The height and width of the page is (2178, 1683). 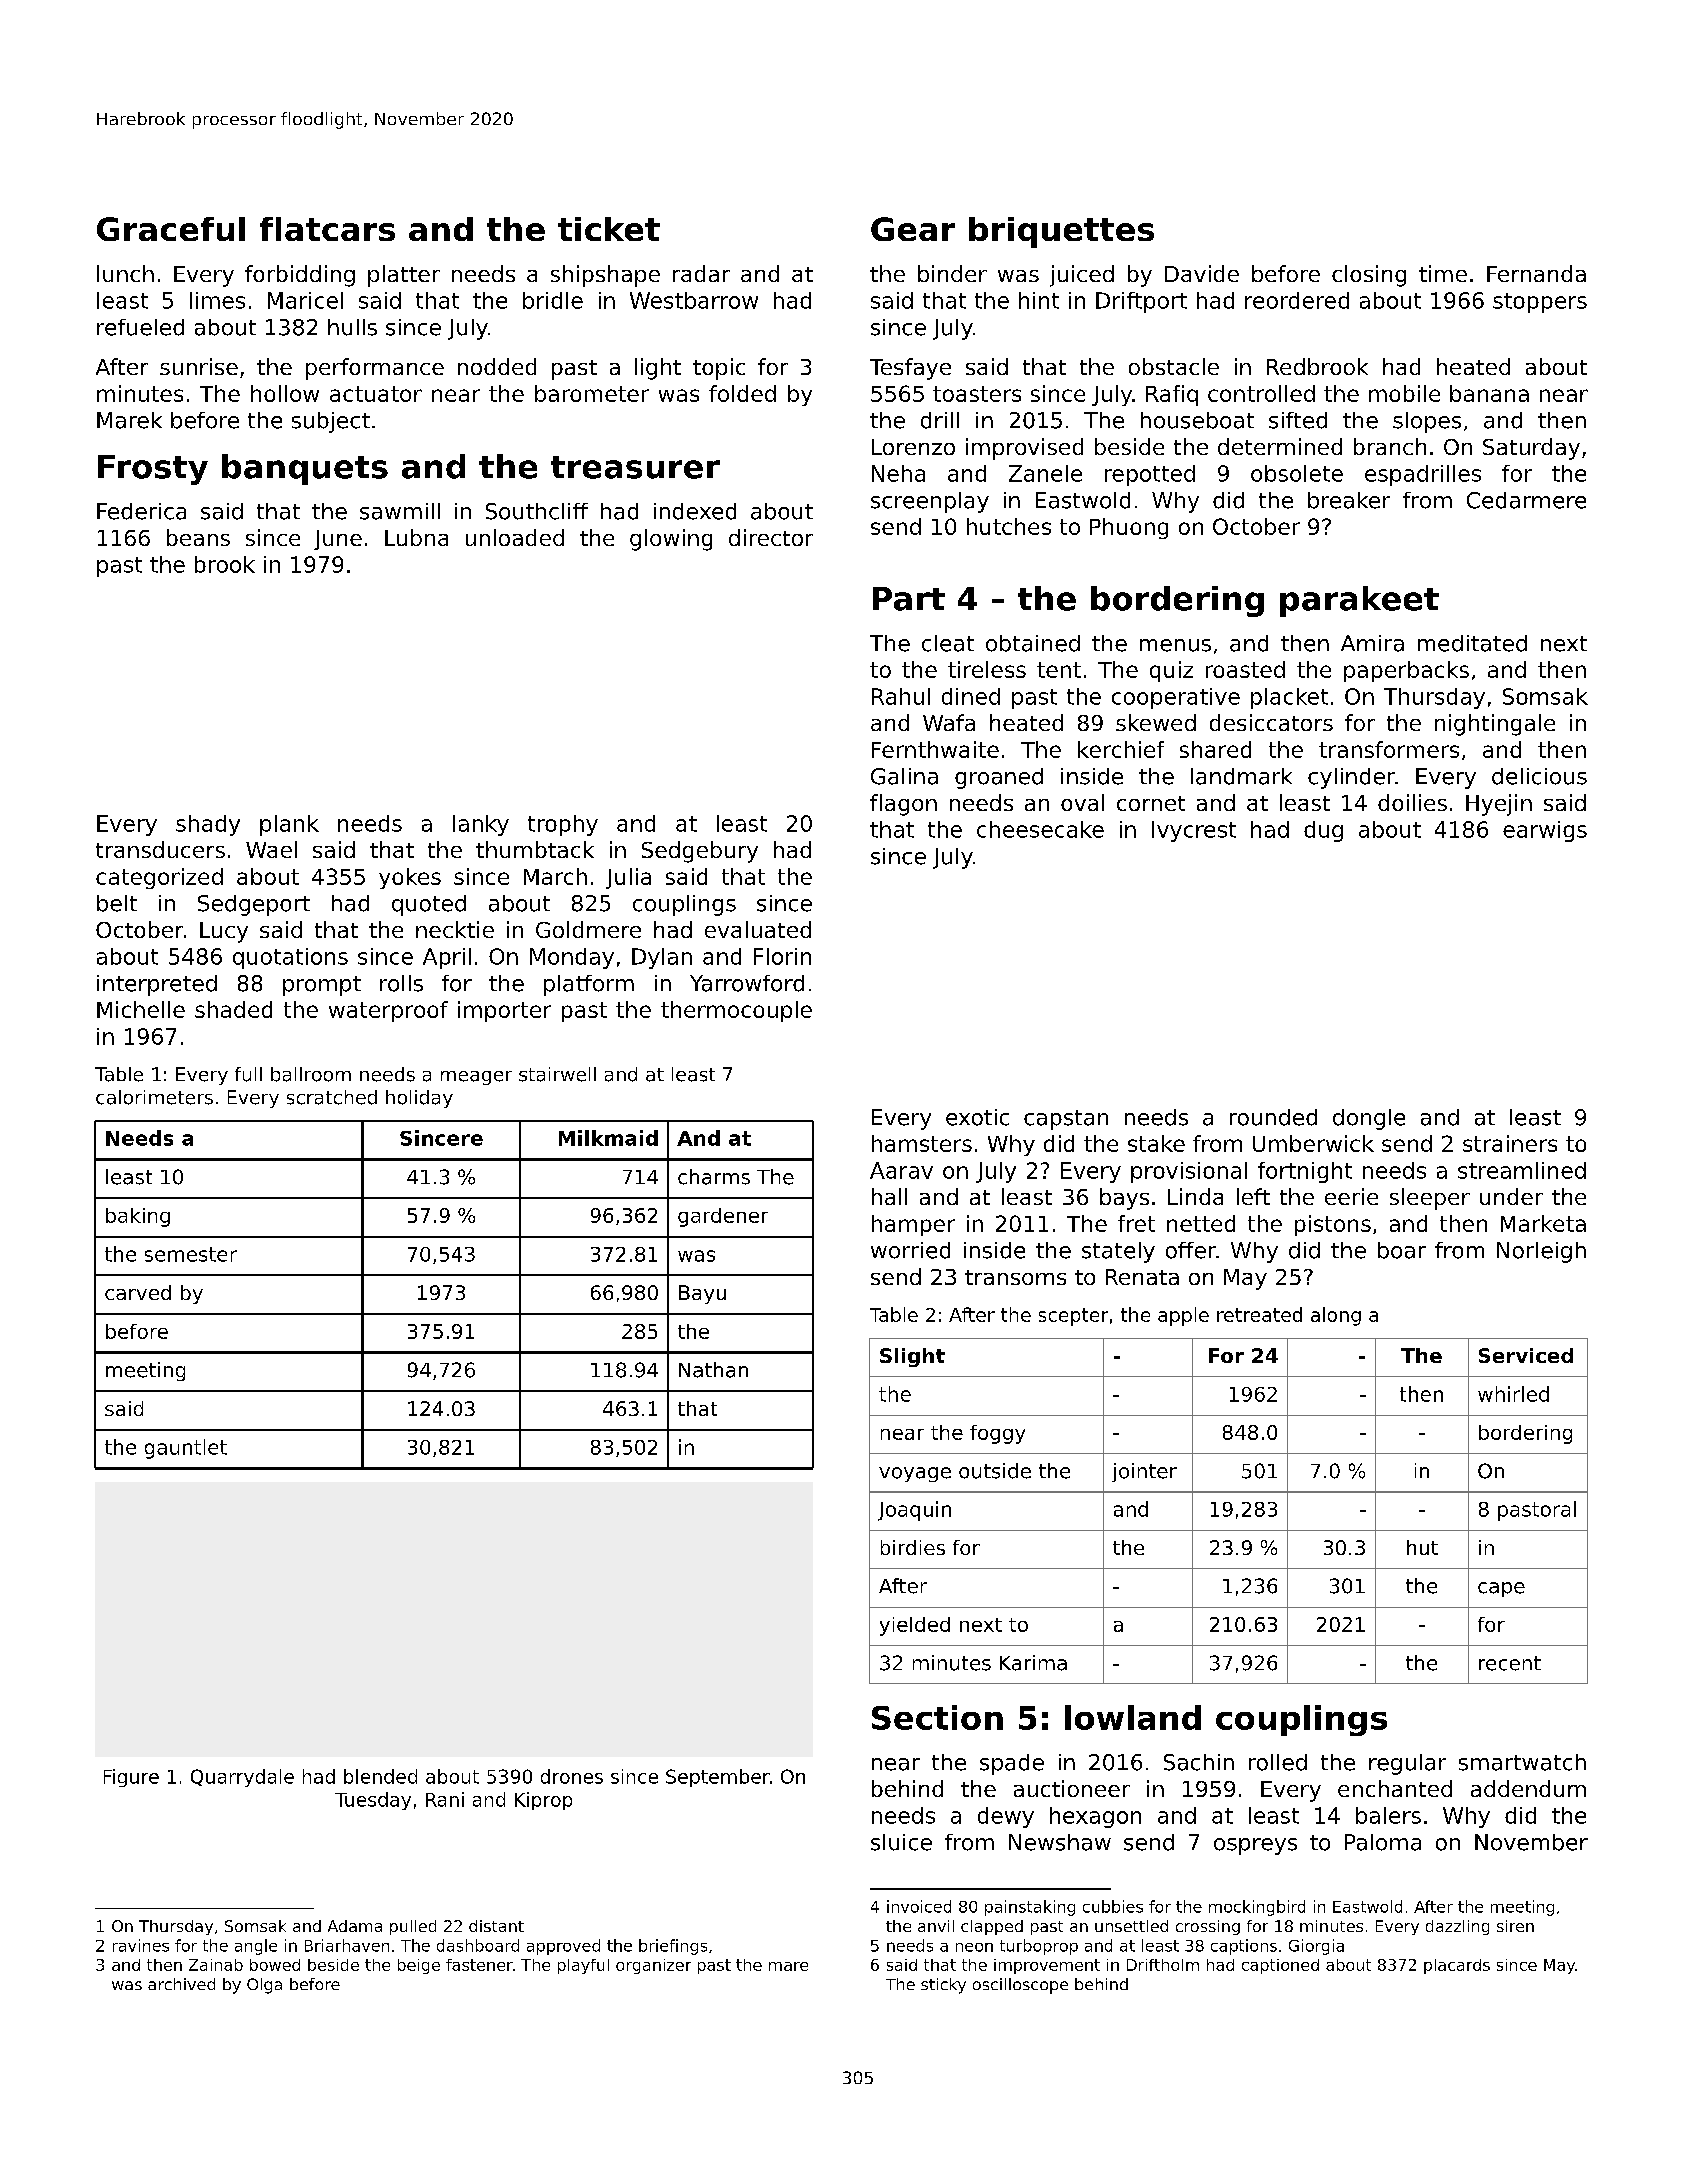 What do you see at coordinates (401, 983) in the page?
I see `rolls` at bounding box center [401, 983].
